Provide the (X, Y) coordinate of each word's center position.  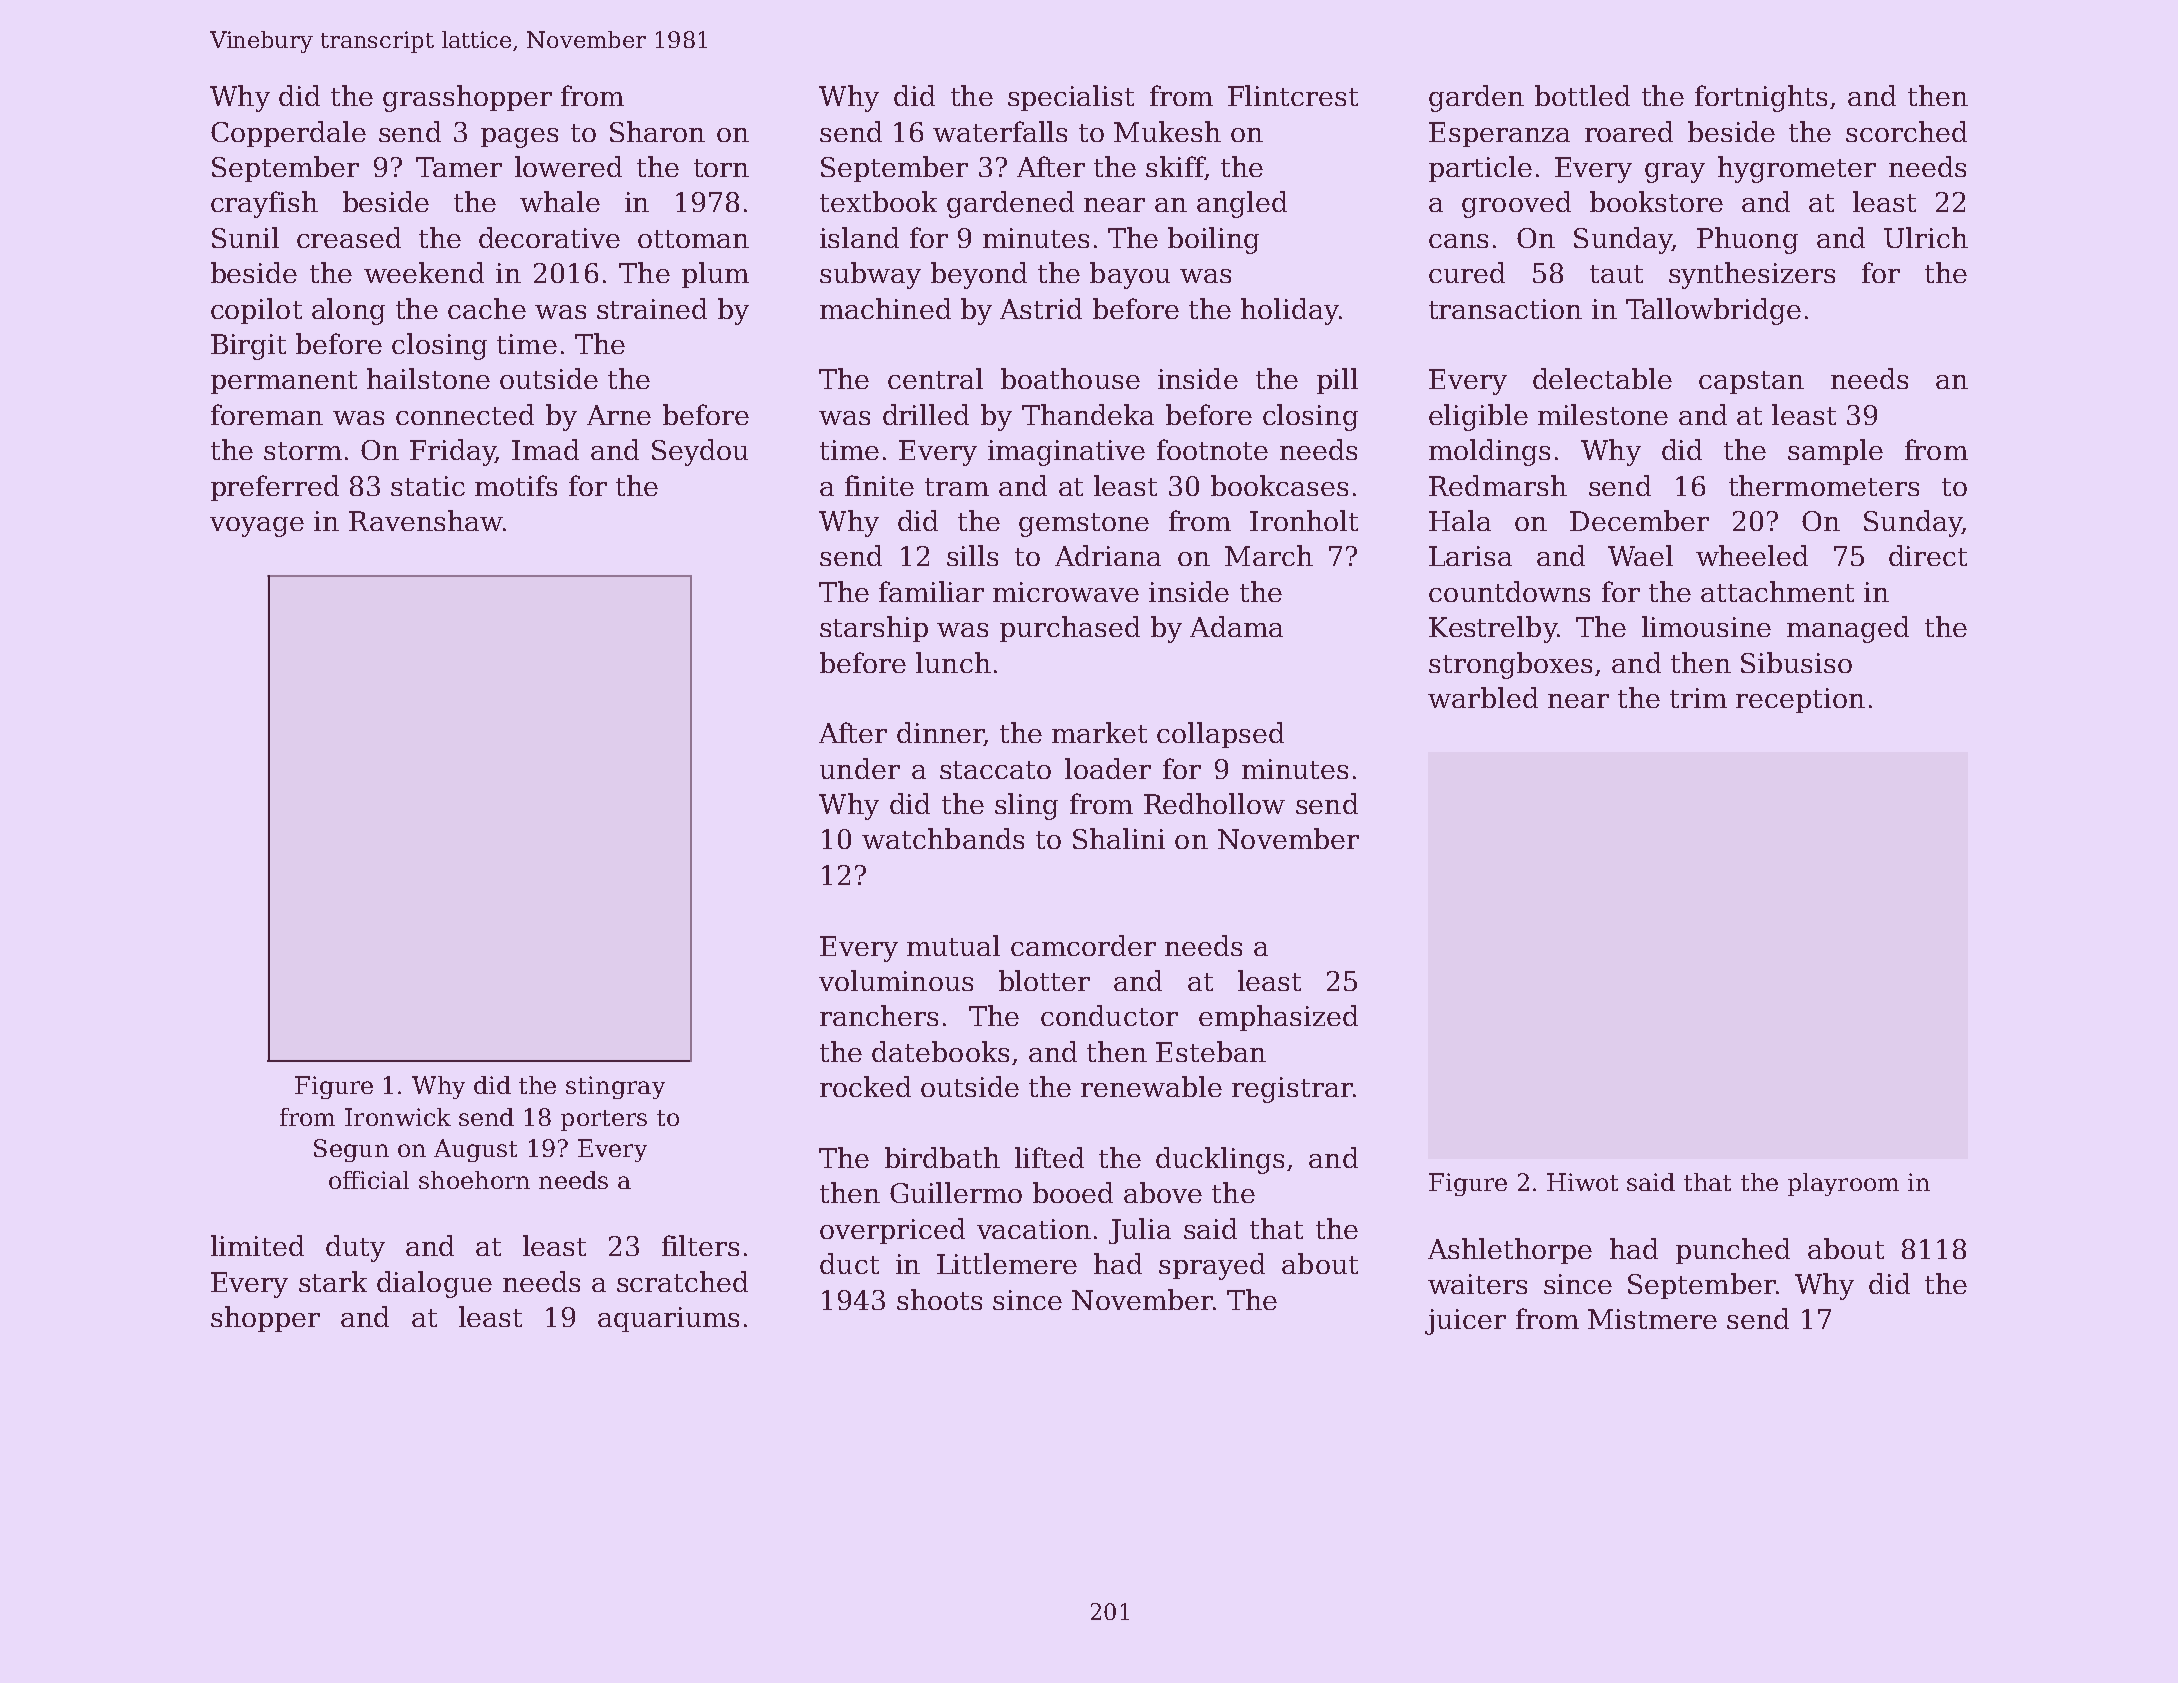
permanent (284, 382)
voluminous (896, 980)
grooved (1516, 204)
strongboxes (1510, 665)
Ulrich (1926, 237)
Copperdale (288, 134)
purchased (1070, 629)
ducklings (1220, 1160)
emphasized (1278, 1018)
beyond (979, 275)
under (860, 768)
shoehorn (474, 1180)
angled (1242, 204)
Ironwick (398, 1117)
